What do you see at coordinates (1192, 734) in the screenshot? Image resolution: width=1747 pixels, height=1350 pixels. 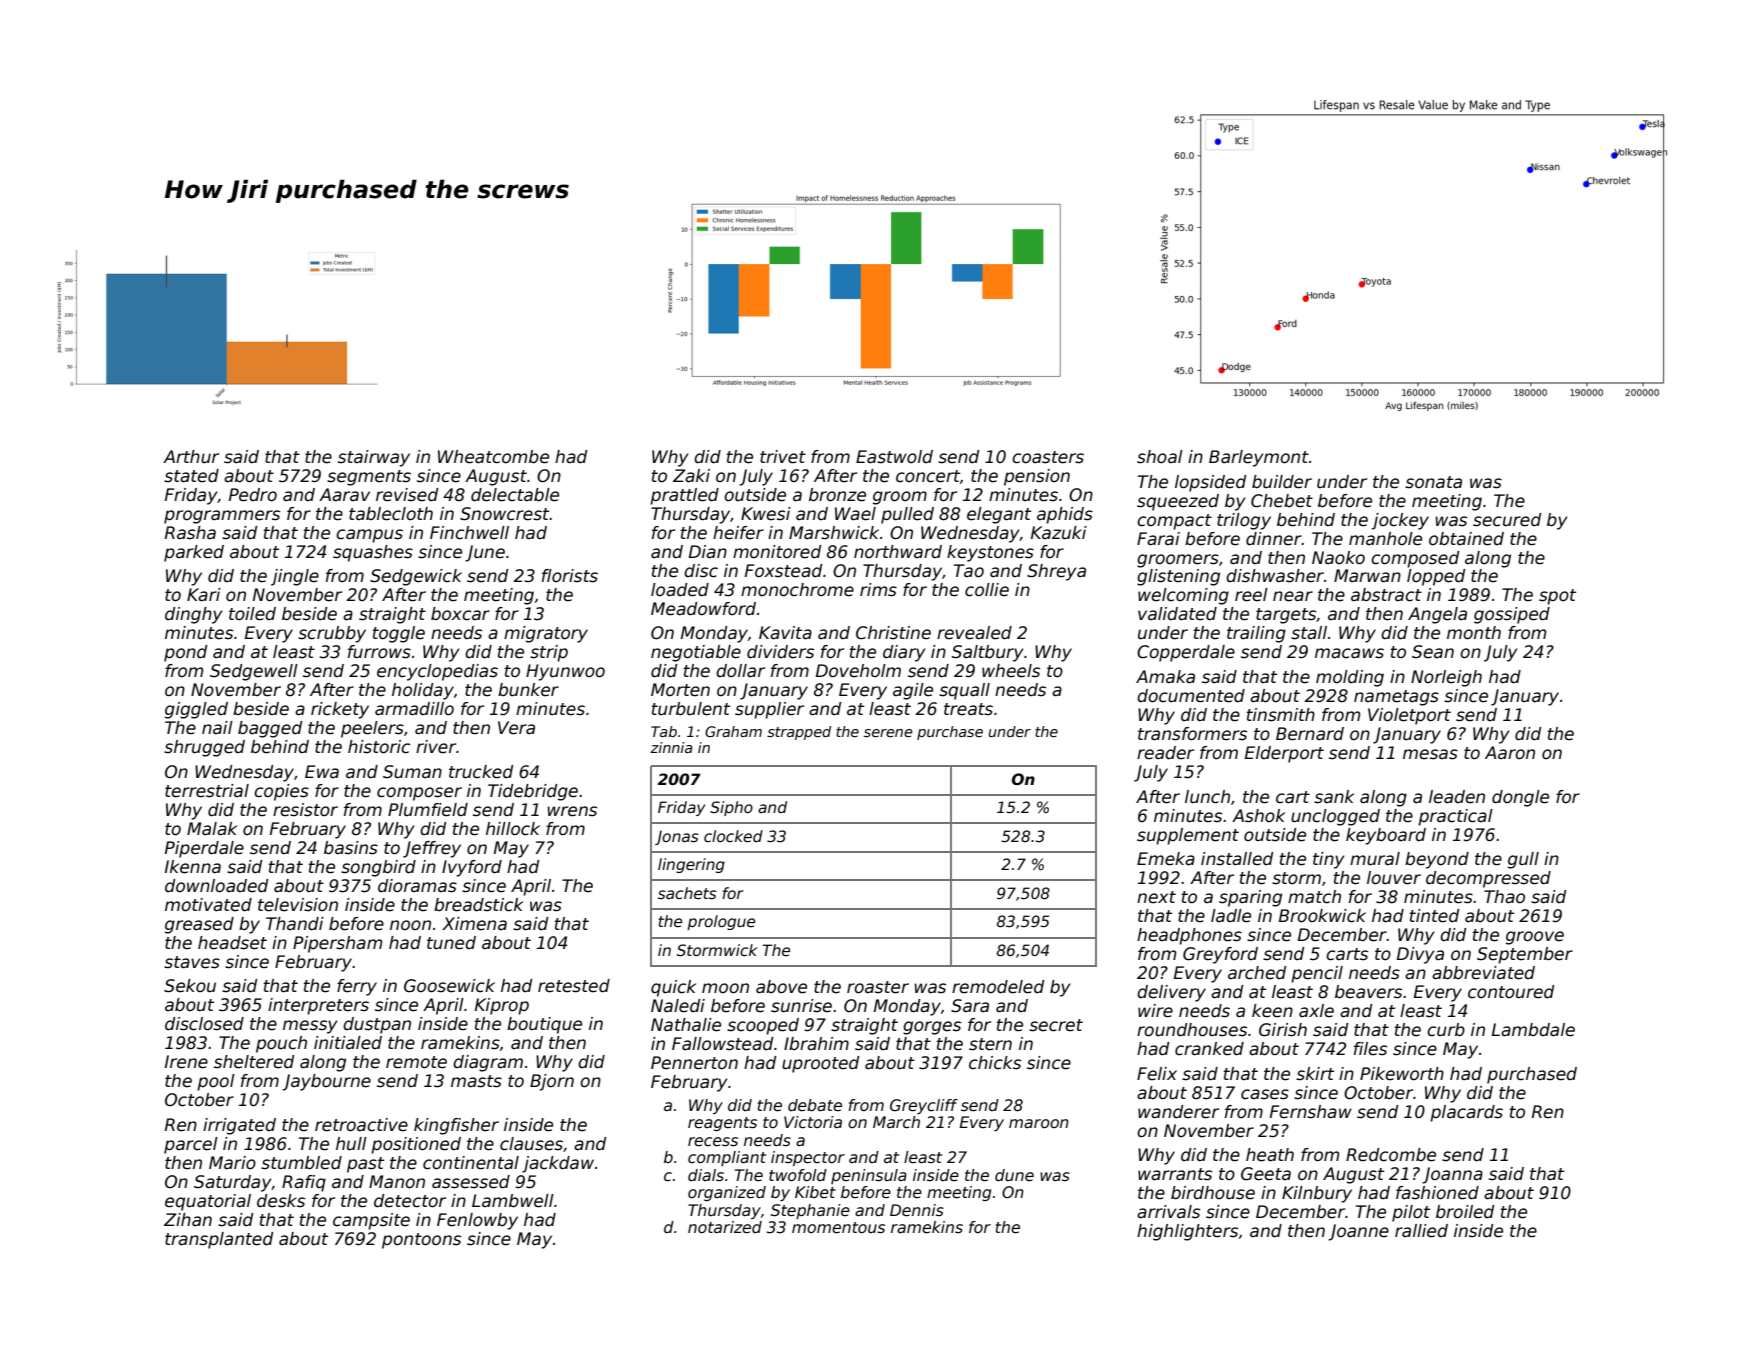 I see `transformers` at bounding box center [1192, 734].
